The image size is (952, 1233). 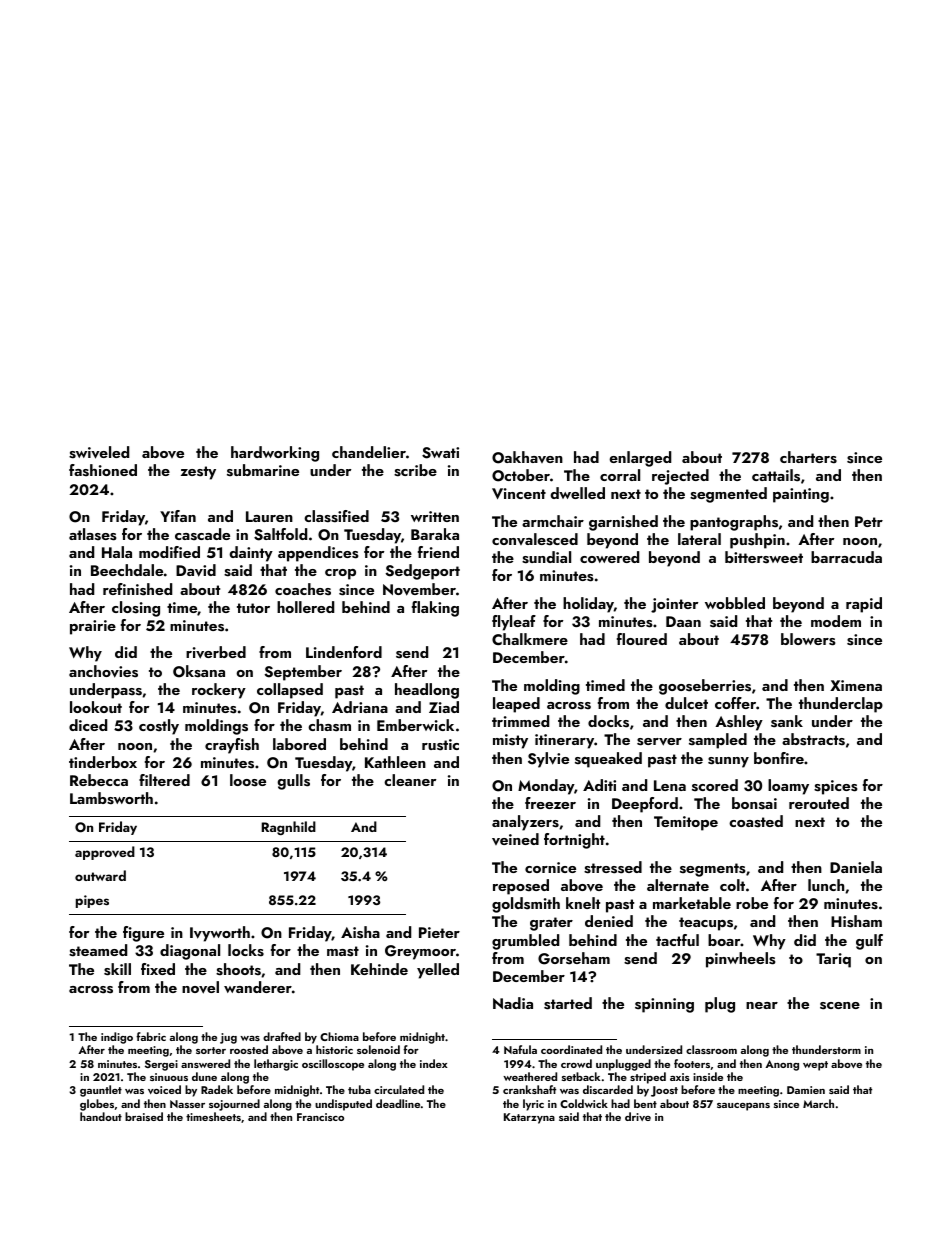 I want to click on drive, so click(x=638, y=1116).
